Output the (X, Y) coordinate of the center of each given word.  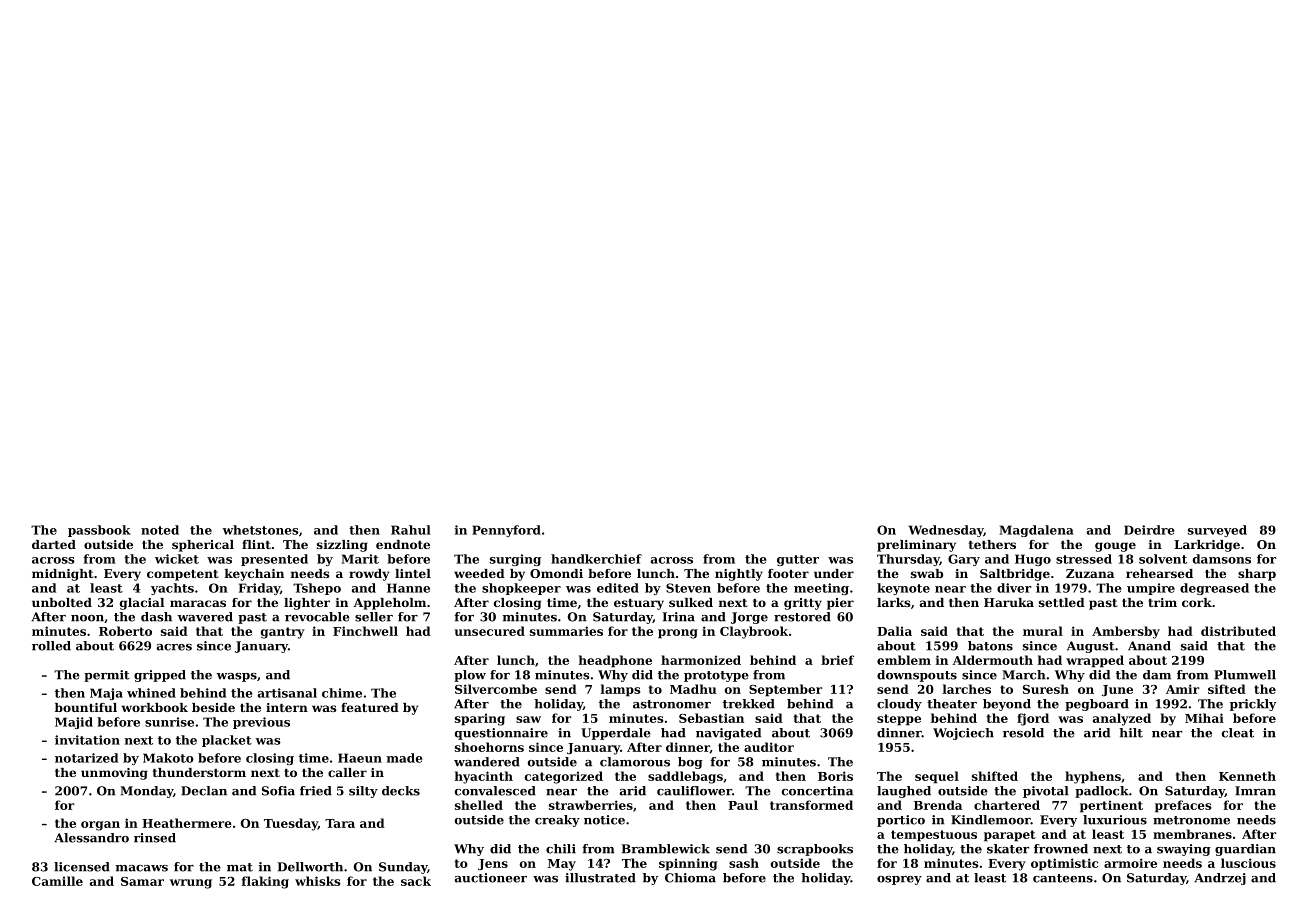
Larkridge (1207, 546)
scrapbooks (815, 850)
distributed (1238, 631)
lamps (621, 690)
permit (107, 676)
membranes (1192, 834)
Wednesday (946, 531)
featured (370, 707)
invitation (87, 740)
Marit (360, 559)
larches (967, 689)
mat (240, 867)
